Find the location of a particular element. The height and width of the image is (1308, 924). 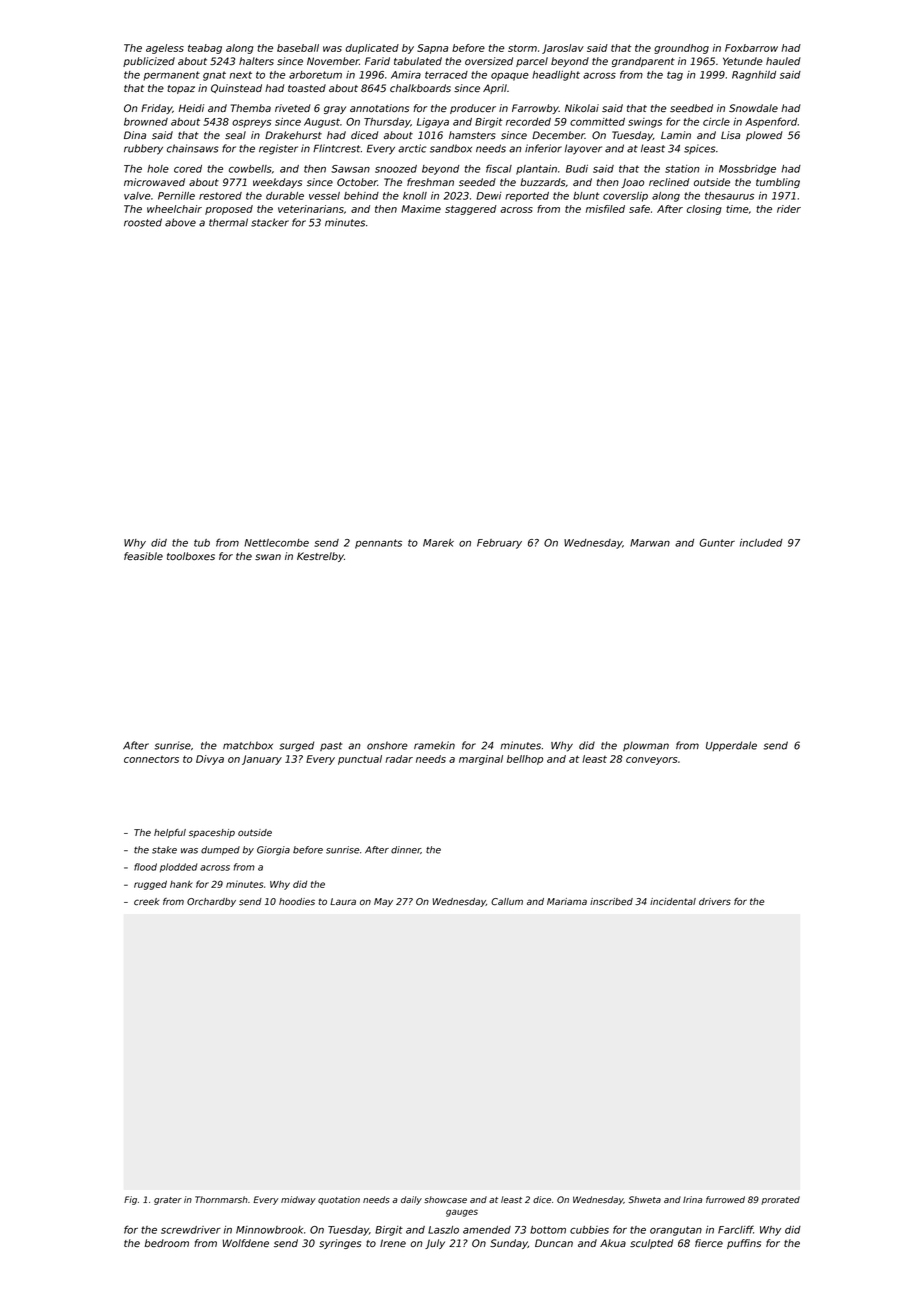

puffins is located at coordinates (744, 1244).
